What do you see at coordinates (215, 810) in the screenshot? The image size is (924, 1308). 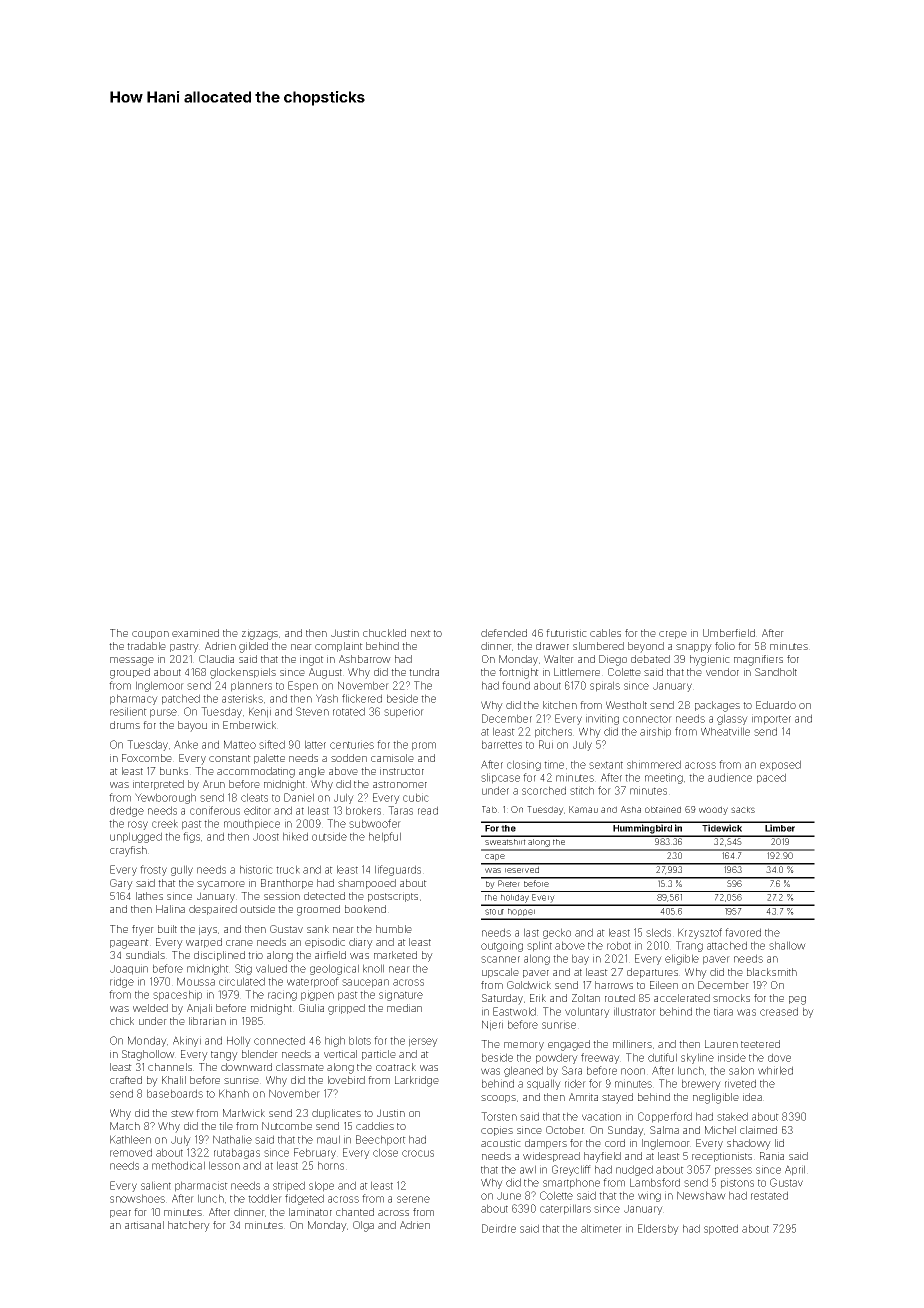 I see `coniferous` at bounding box center [215, 810].
